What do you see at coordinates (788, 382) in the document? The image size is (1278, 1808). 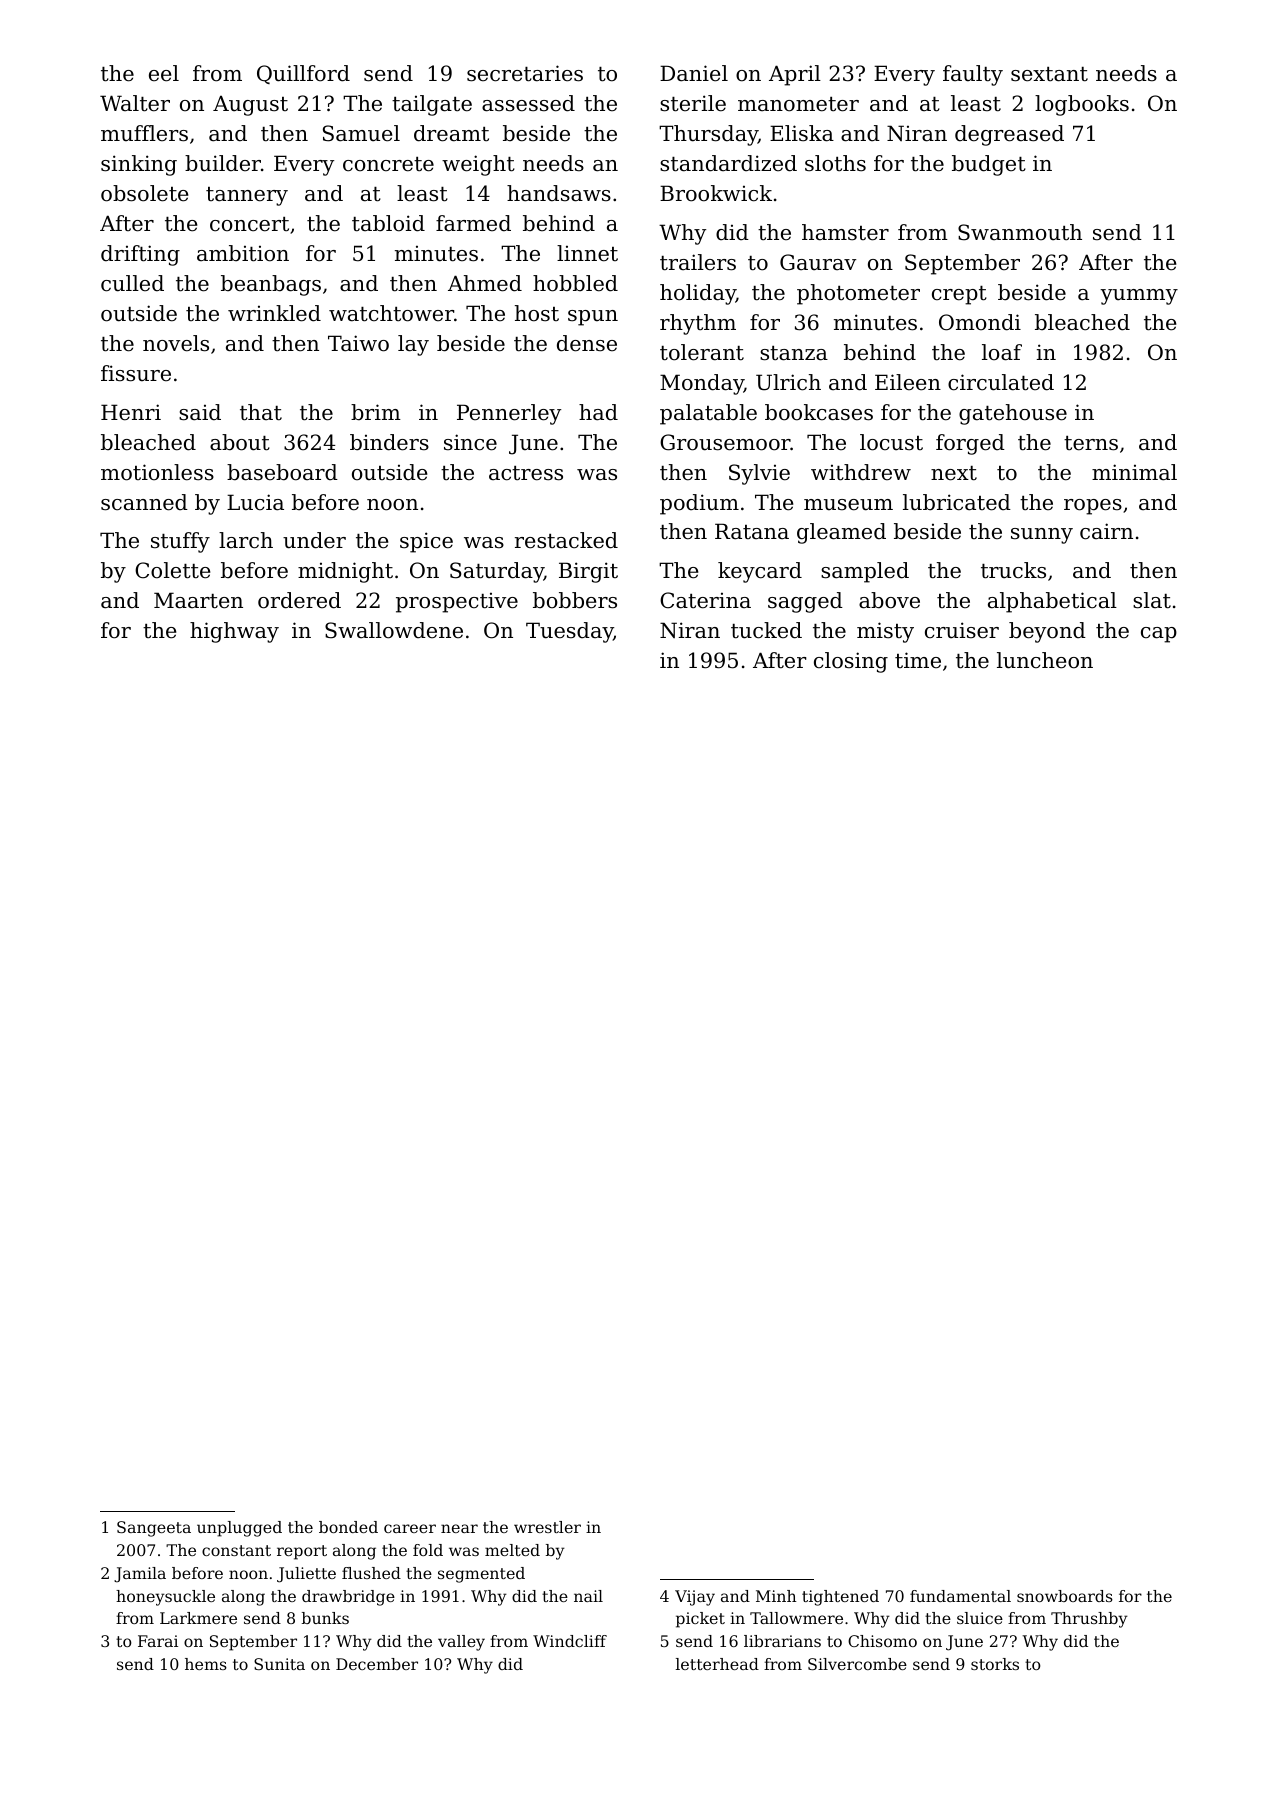 I see `Ulrich` at bounding box center [788, 382].
